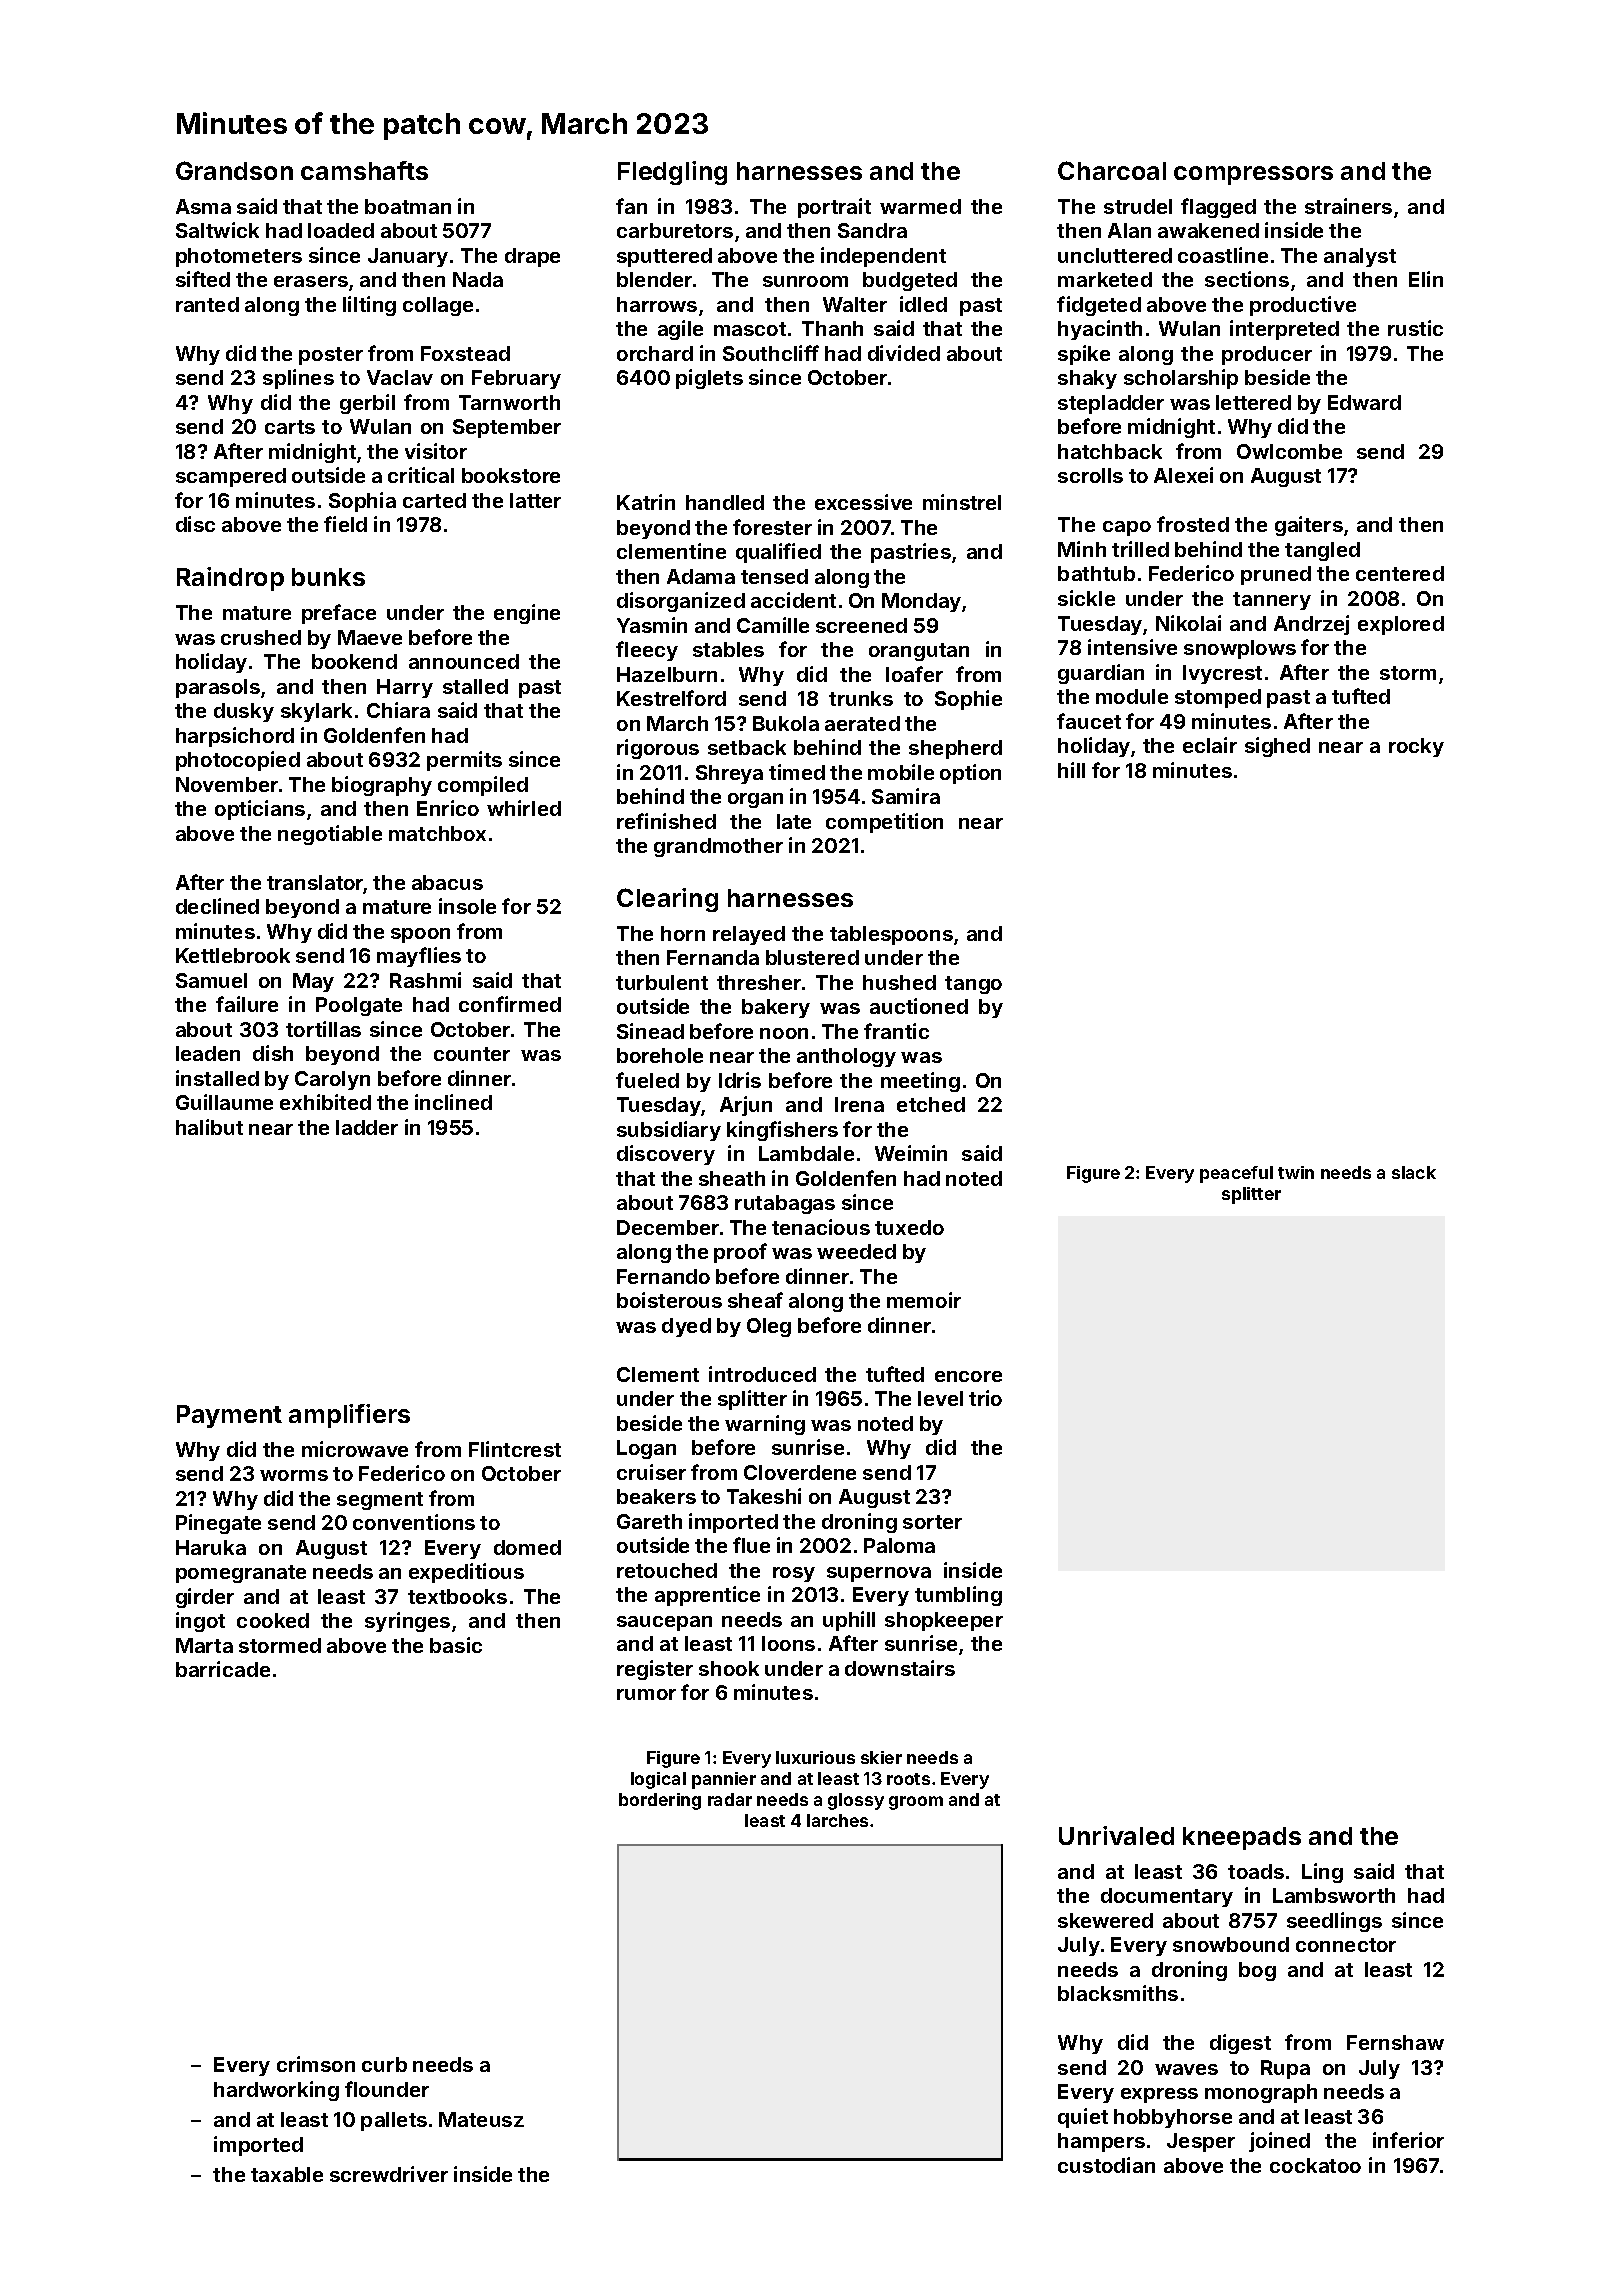  Describe the element at coordinates (1106, 2165) in the image. I see `custodian` at that location.
